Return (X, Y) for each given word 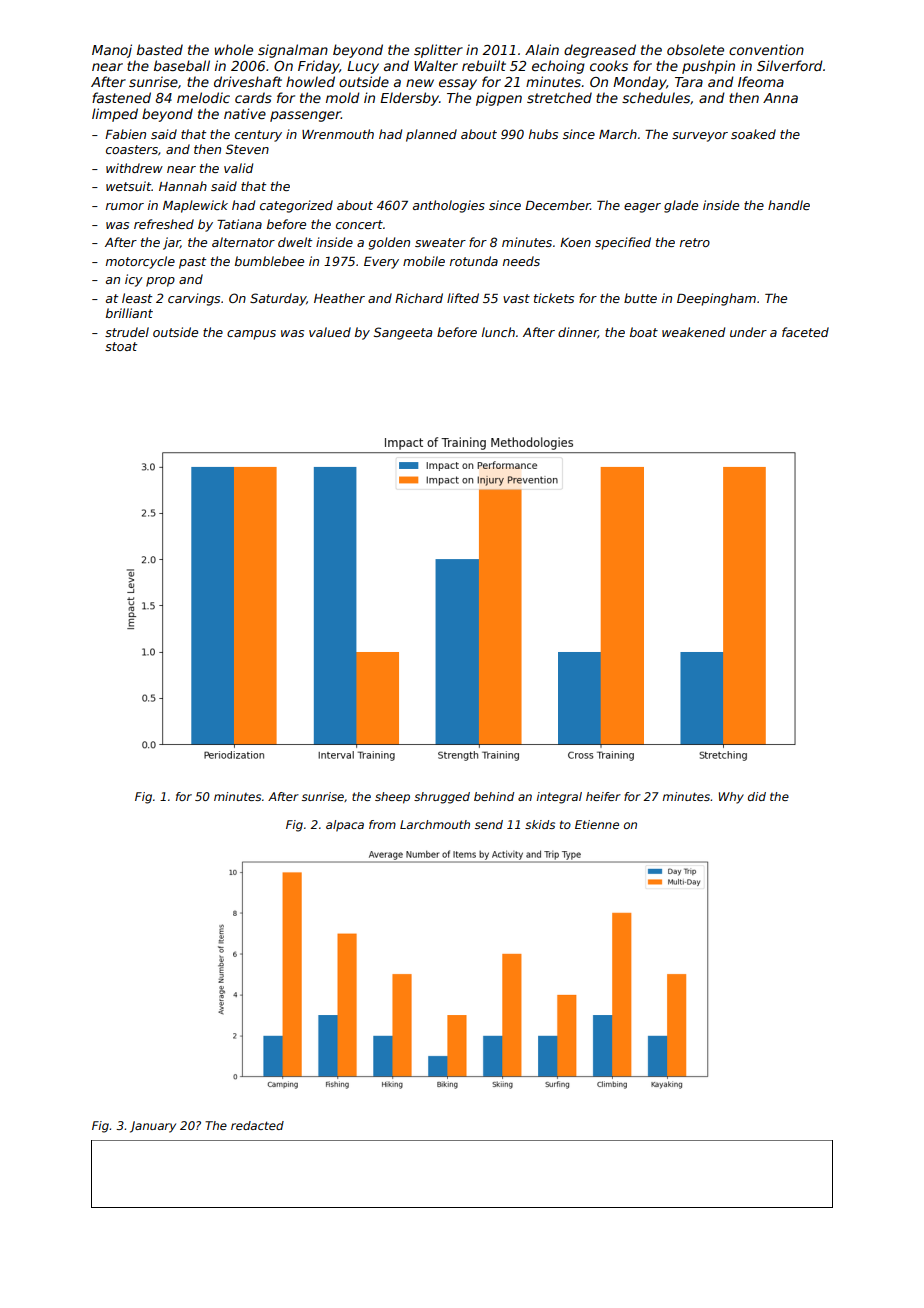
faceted (805, 332)
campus (251, 335)
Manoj (112, 51)
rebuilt (484, 65)
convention (766, 49)
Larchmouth (435, 824)
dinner (578, 333)
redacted (257, 1125)
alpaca (345, 826)
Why (731, 798)
